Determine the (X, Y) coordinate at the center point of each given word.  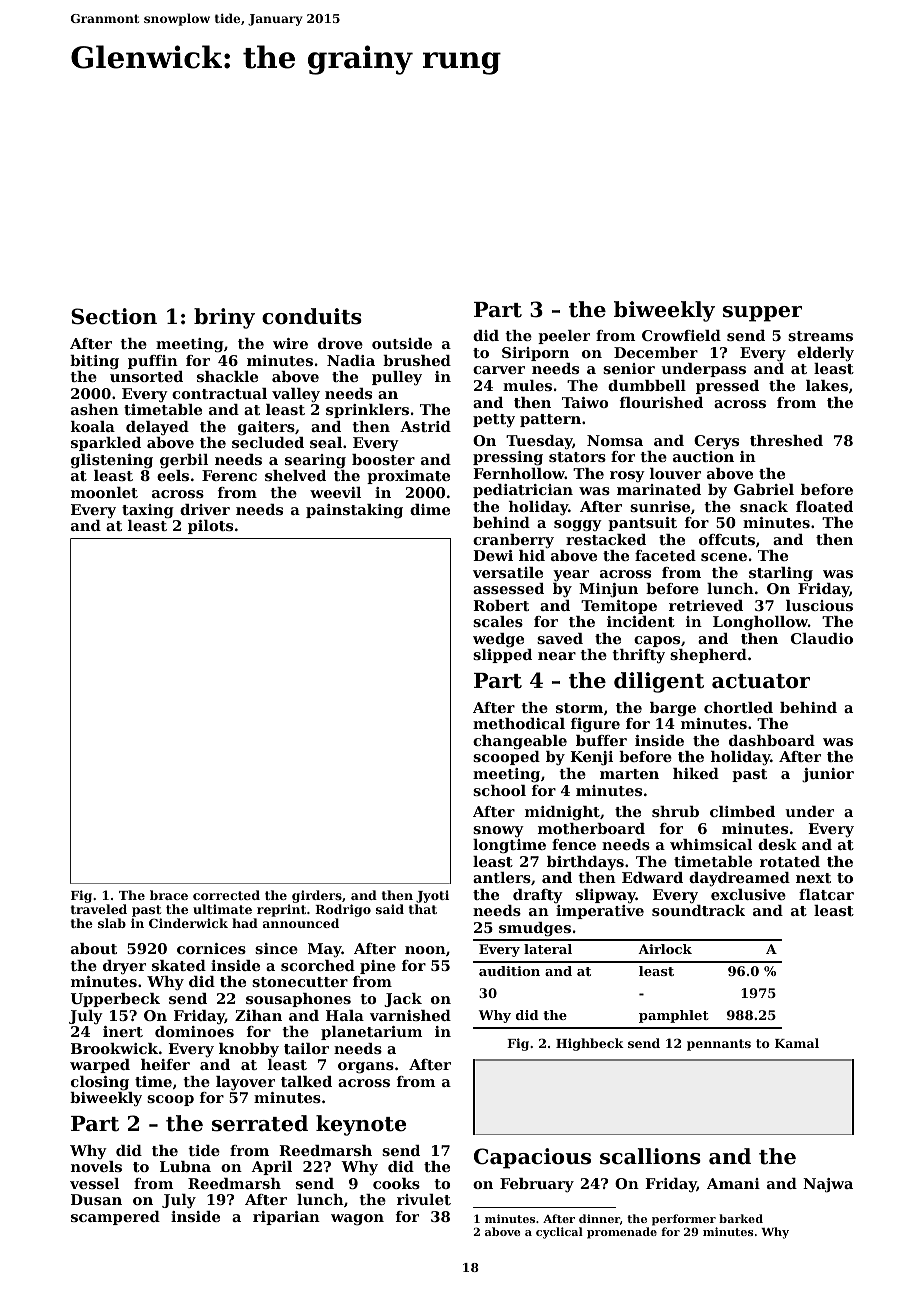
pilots (210, 527)
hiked (696, 773)
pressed (727, 387)
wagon (357, 1220)
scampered (115, 1218)
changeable (520, 742)
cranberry (513, 541)
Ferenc (229, 475)
